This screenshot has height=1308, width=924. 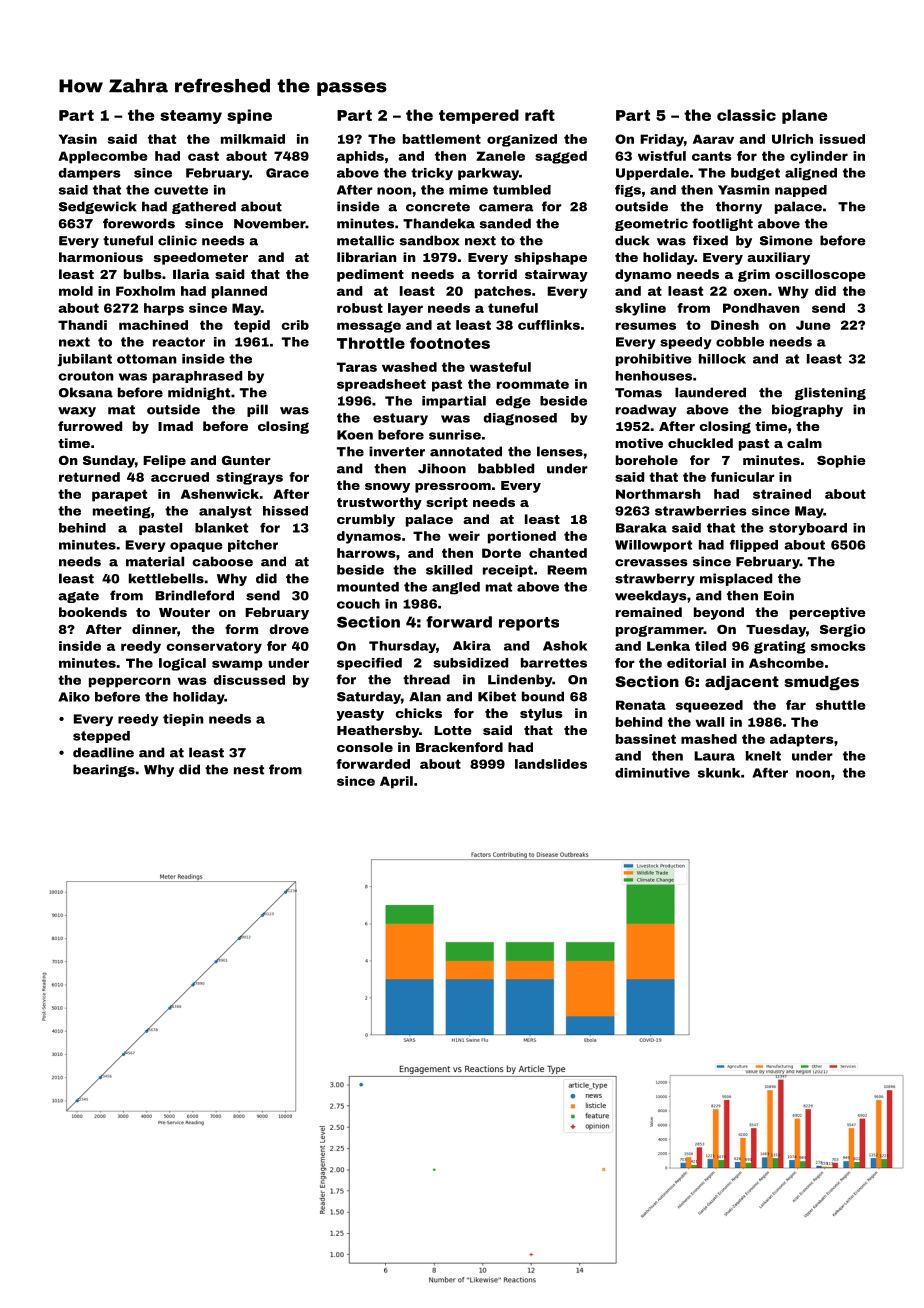 What do you see at coordinates (203, 156) in the screenshot?
I see `cast` at bounding box center [203, 156].
